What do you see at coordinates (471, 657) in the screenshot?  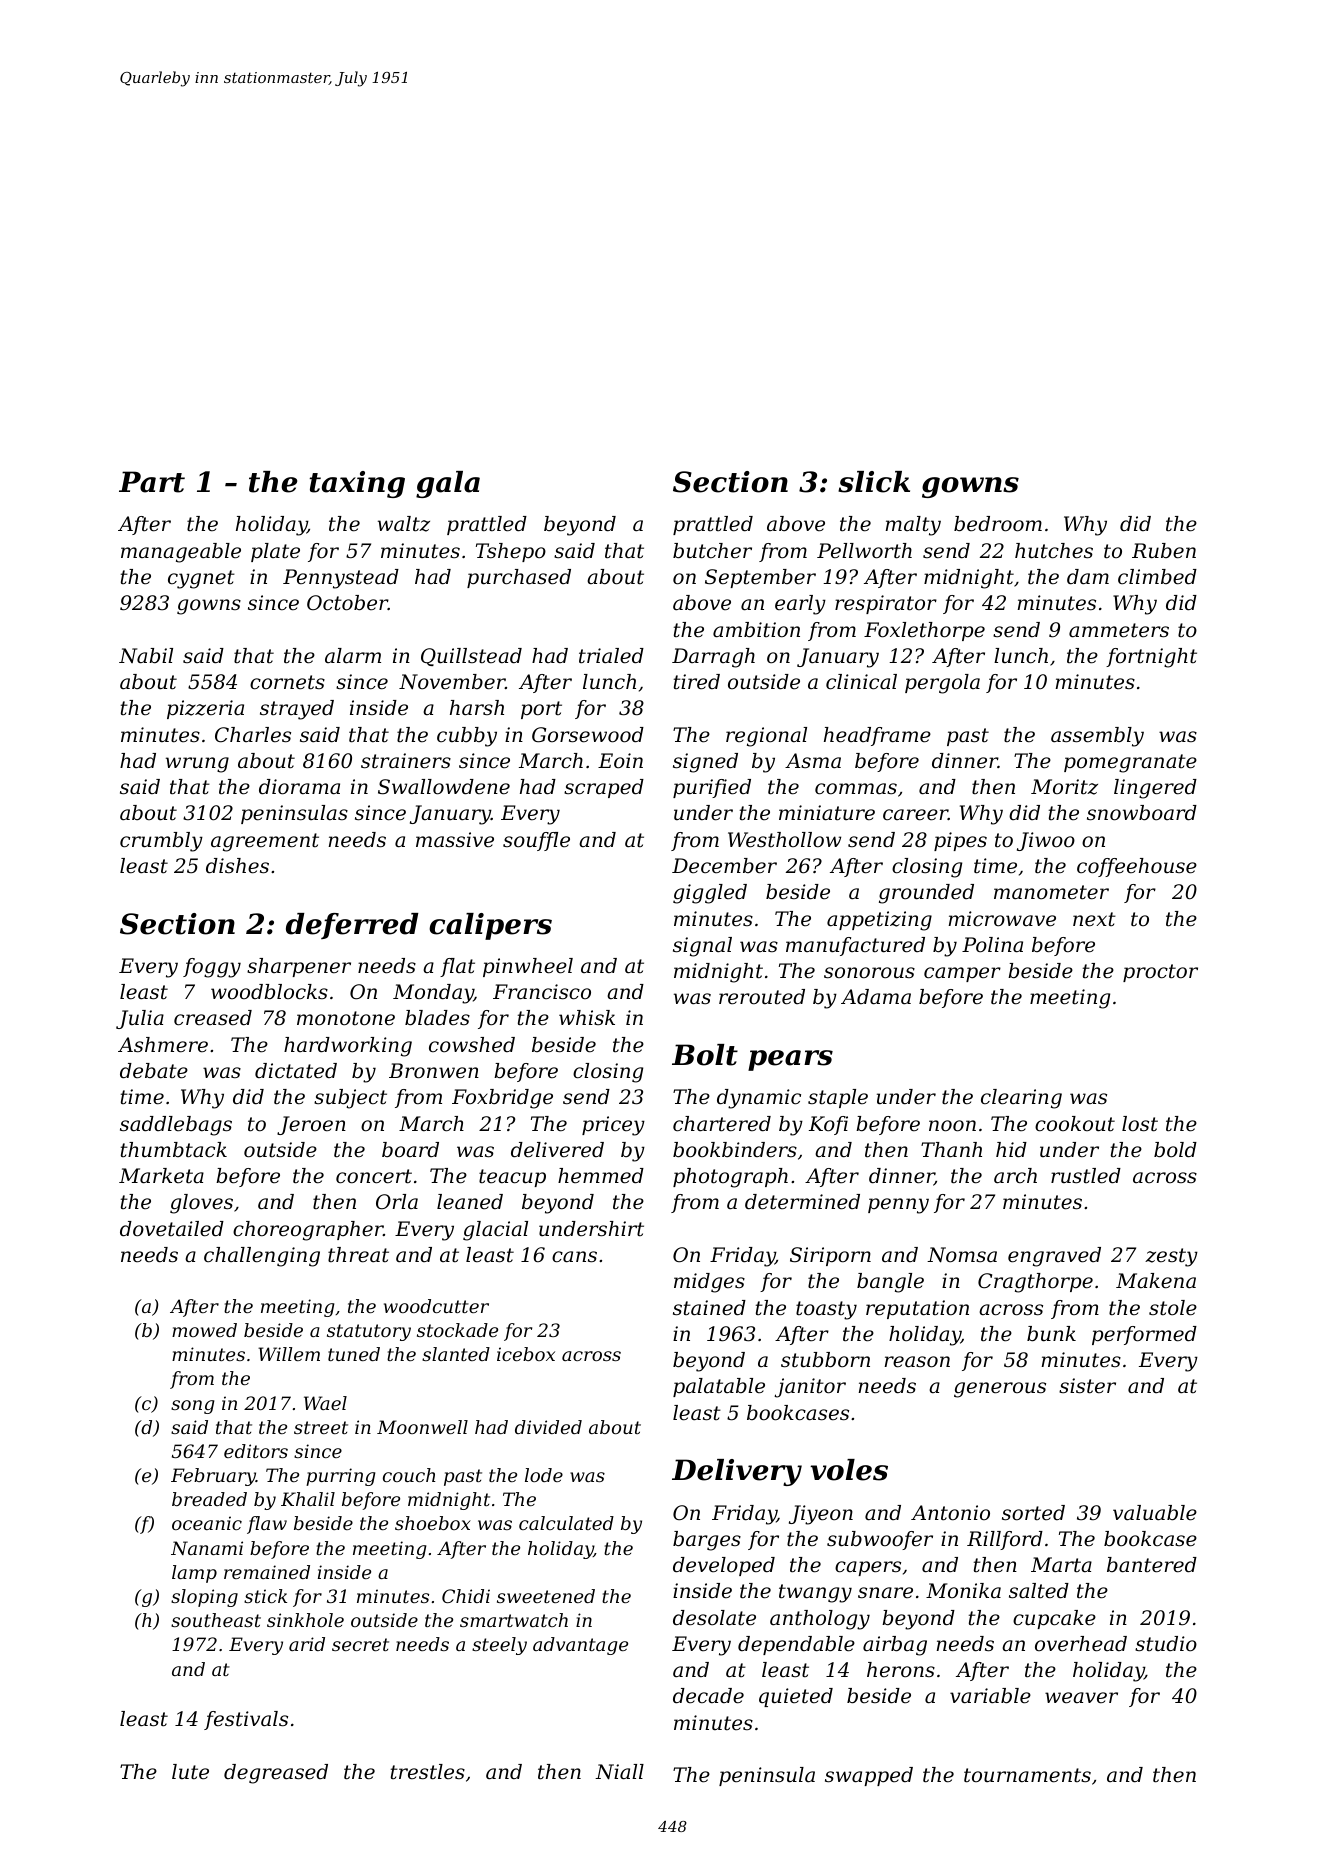 I see `Quillstead` at bounding box center [471, 657].
